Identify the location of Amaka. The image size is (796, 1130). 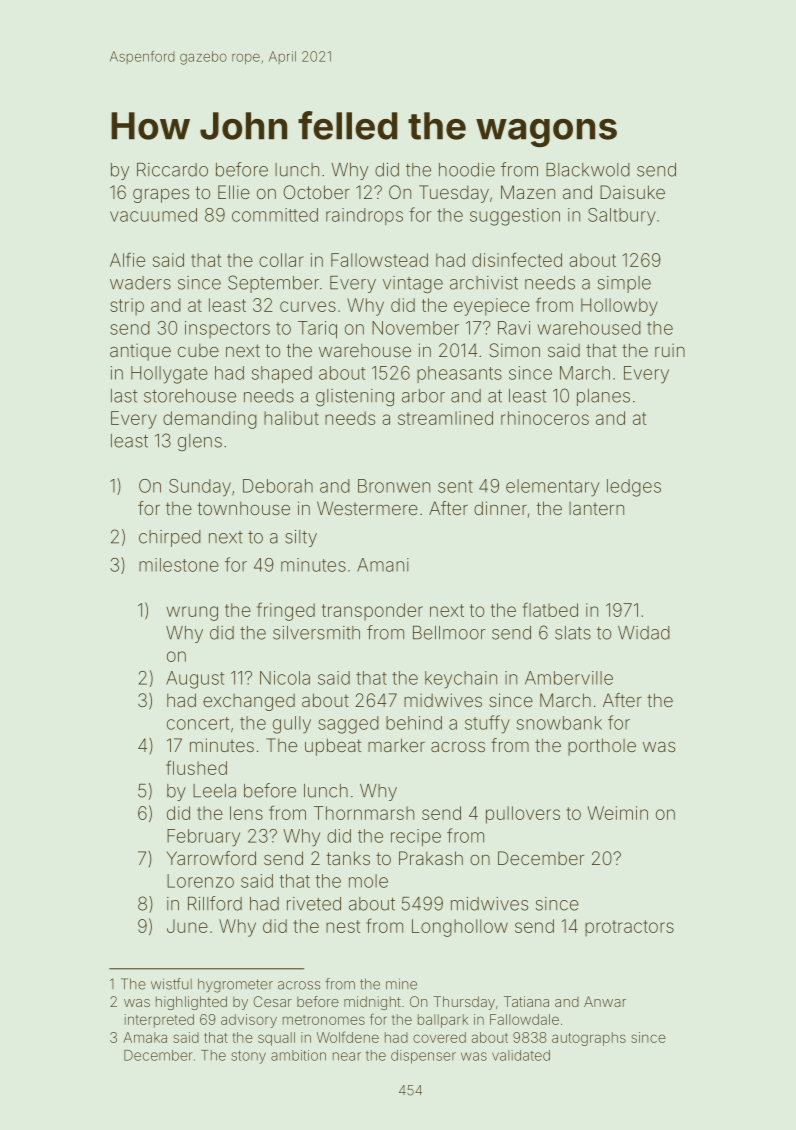
(145, 1037).
